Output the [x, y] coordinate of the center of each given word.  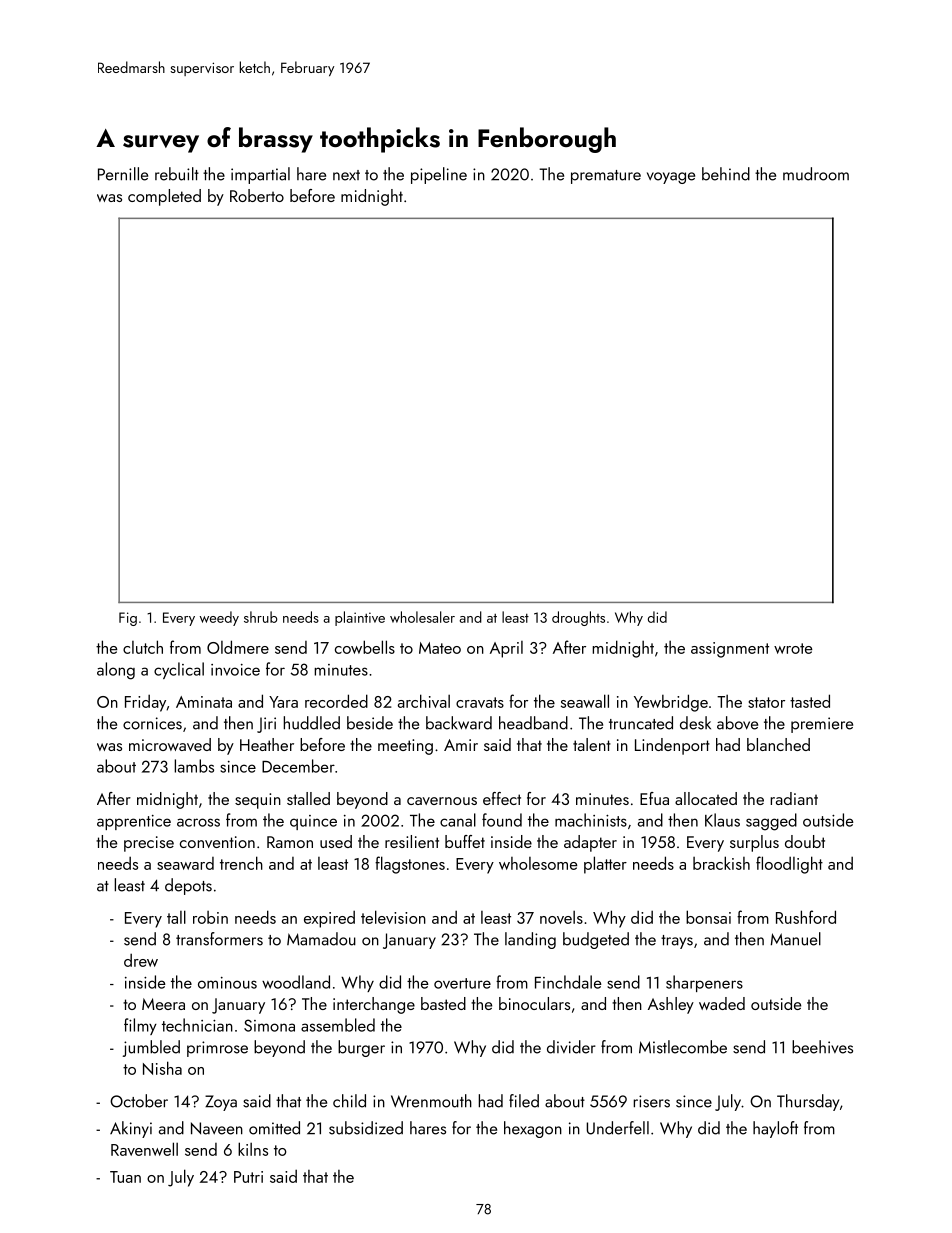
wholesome [538, 863]
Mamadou [321, 939]
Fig [128, 619]
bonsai [708, 917]
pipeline [439, 175]
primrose [217, 1049]
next [346, 175]
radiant [794, 798]
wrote [793, 648]
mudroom [816, 174]
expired [329, 919]
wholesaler [422, 617]
